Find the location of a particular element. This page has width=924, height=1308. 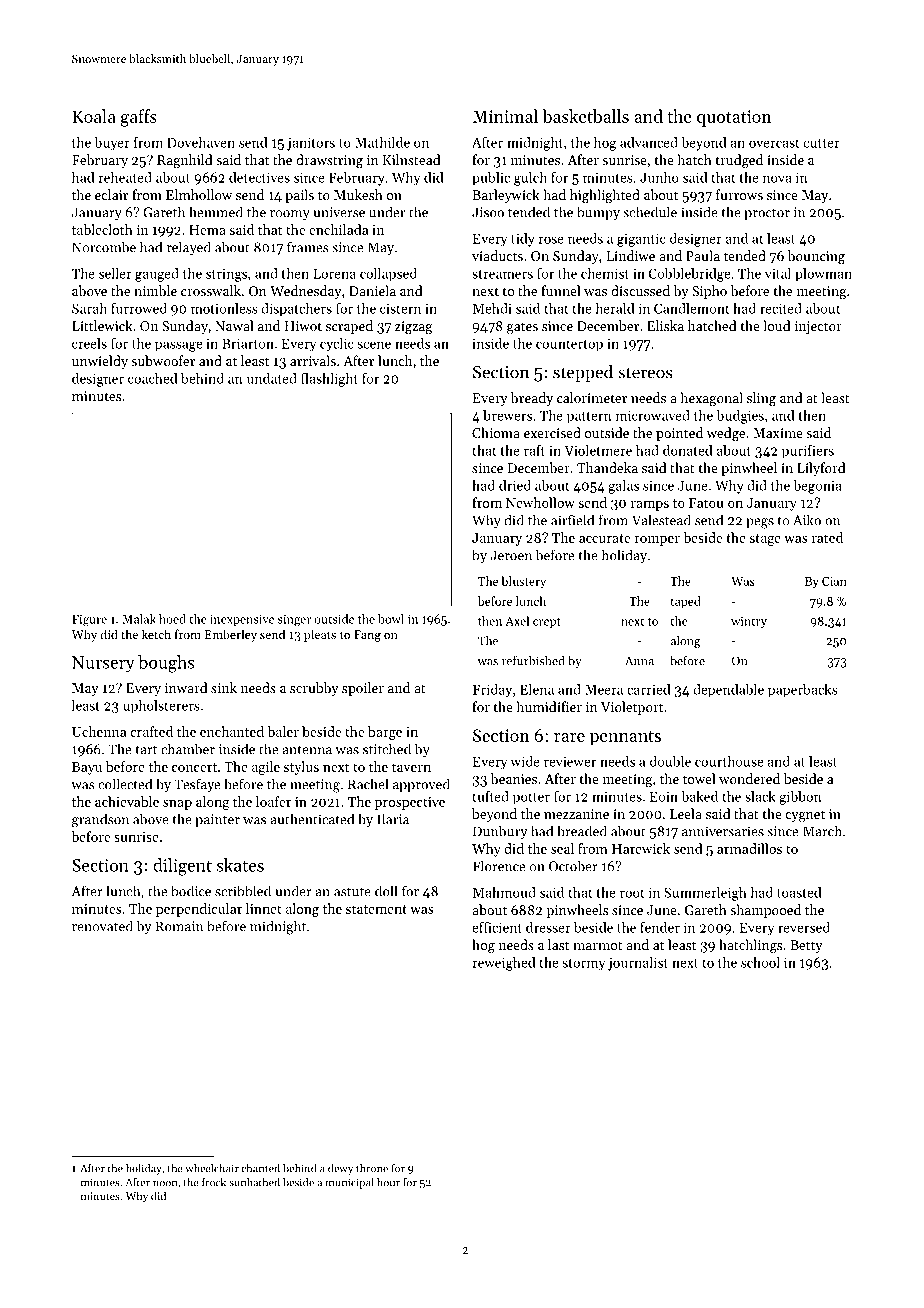

inexpensive is located at coordinates (242, 620).
